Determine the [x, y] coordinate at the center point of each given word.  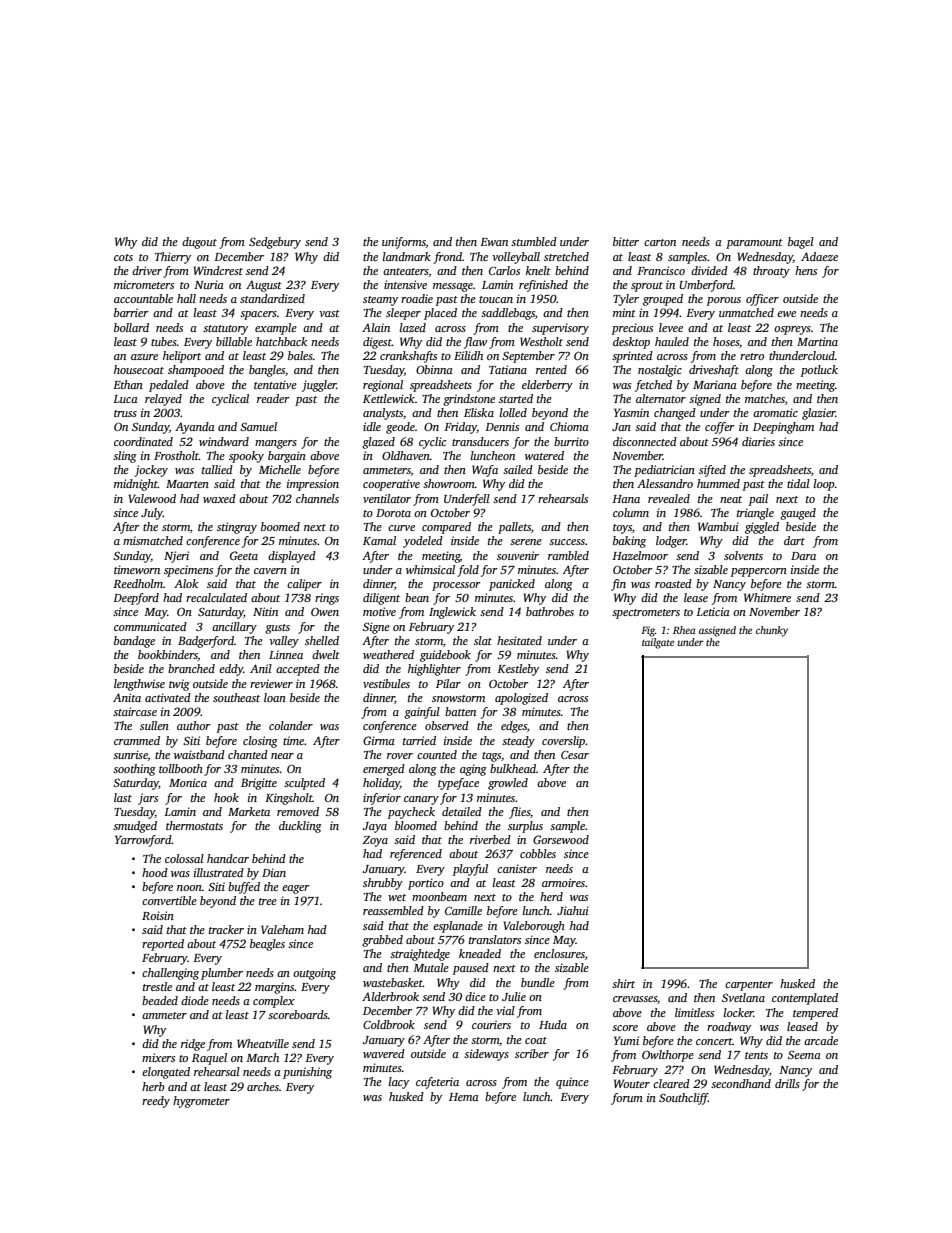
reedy [156, 1102]
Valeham [282, 929]
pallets [514, 528]
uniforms [404, 243]
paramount [754, 244]
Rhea [684, 630]
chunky [772, 631]
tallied [217, 469]
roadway [729, 1028]
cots [123, 257]
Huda [553, 1024]
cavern [270, 571]
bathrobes [550, 611]
